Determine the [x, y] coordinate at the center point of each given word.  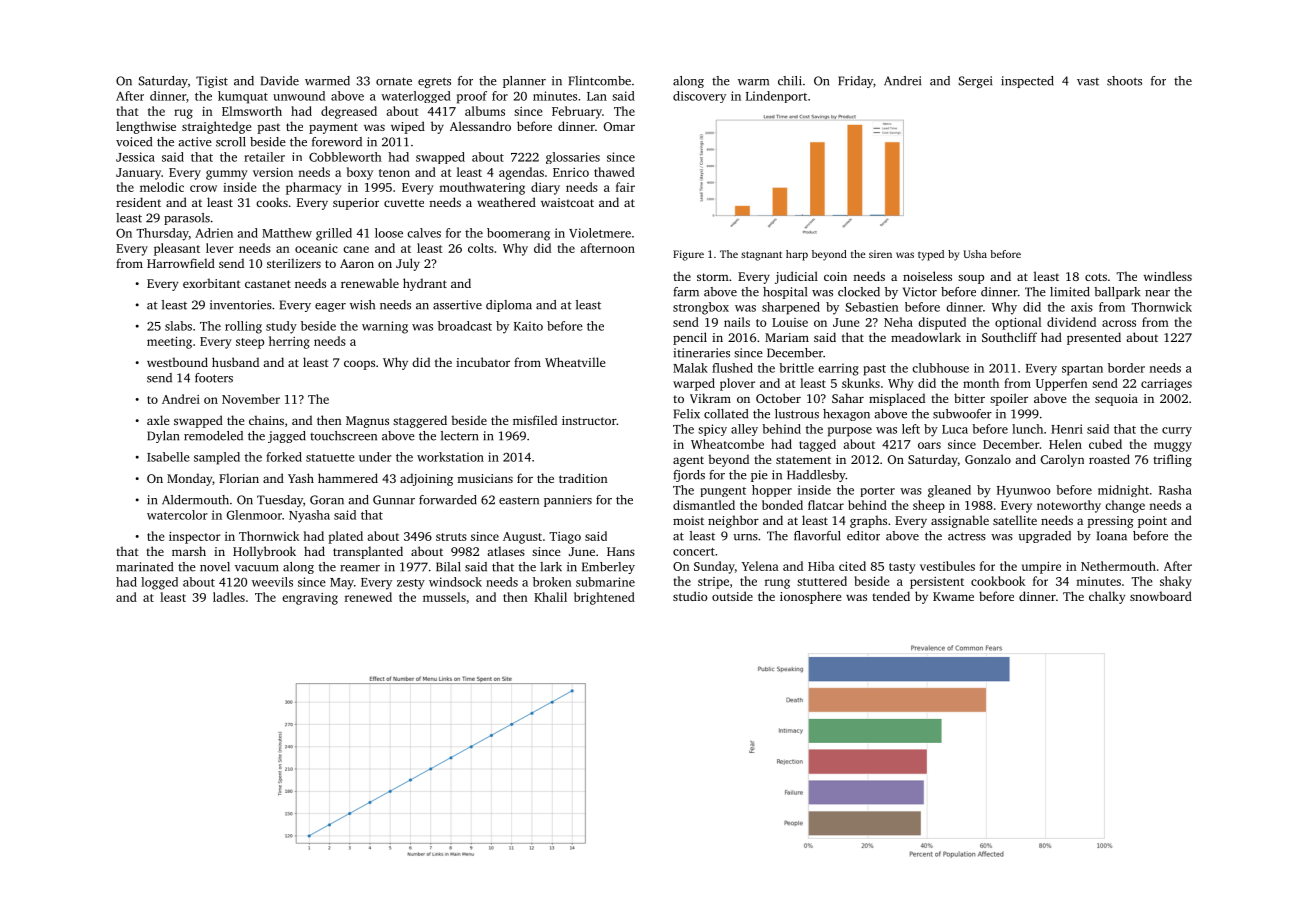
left [911, 429]
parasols [187, 219]
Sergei [975, 82]
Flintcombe [600, 81]
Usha [975, 254]
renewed [368, 597]
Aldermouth [195, 500]
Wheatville [575, 362]
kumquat [243, 97]
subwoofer [962, 414]
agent [688, 461]
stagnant [761, 256]
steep [250, 343]
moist [688, 520]
